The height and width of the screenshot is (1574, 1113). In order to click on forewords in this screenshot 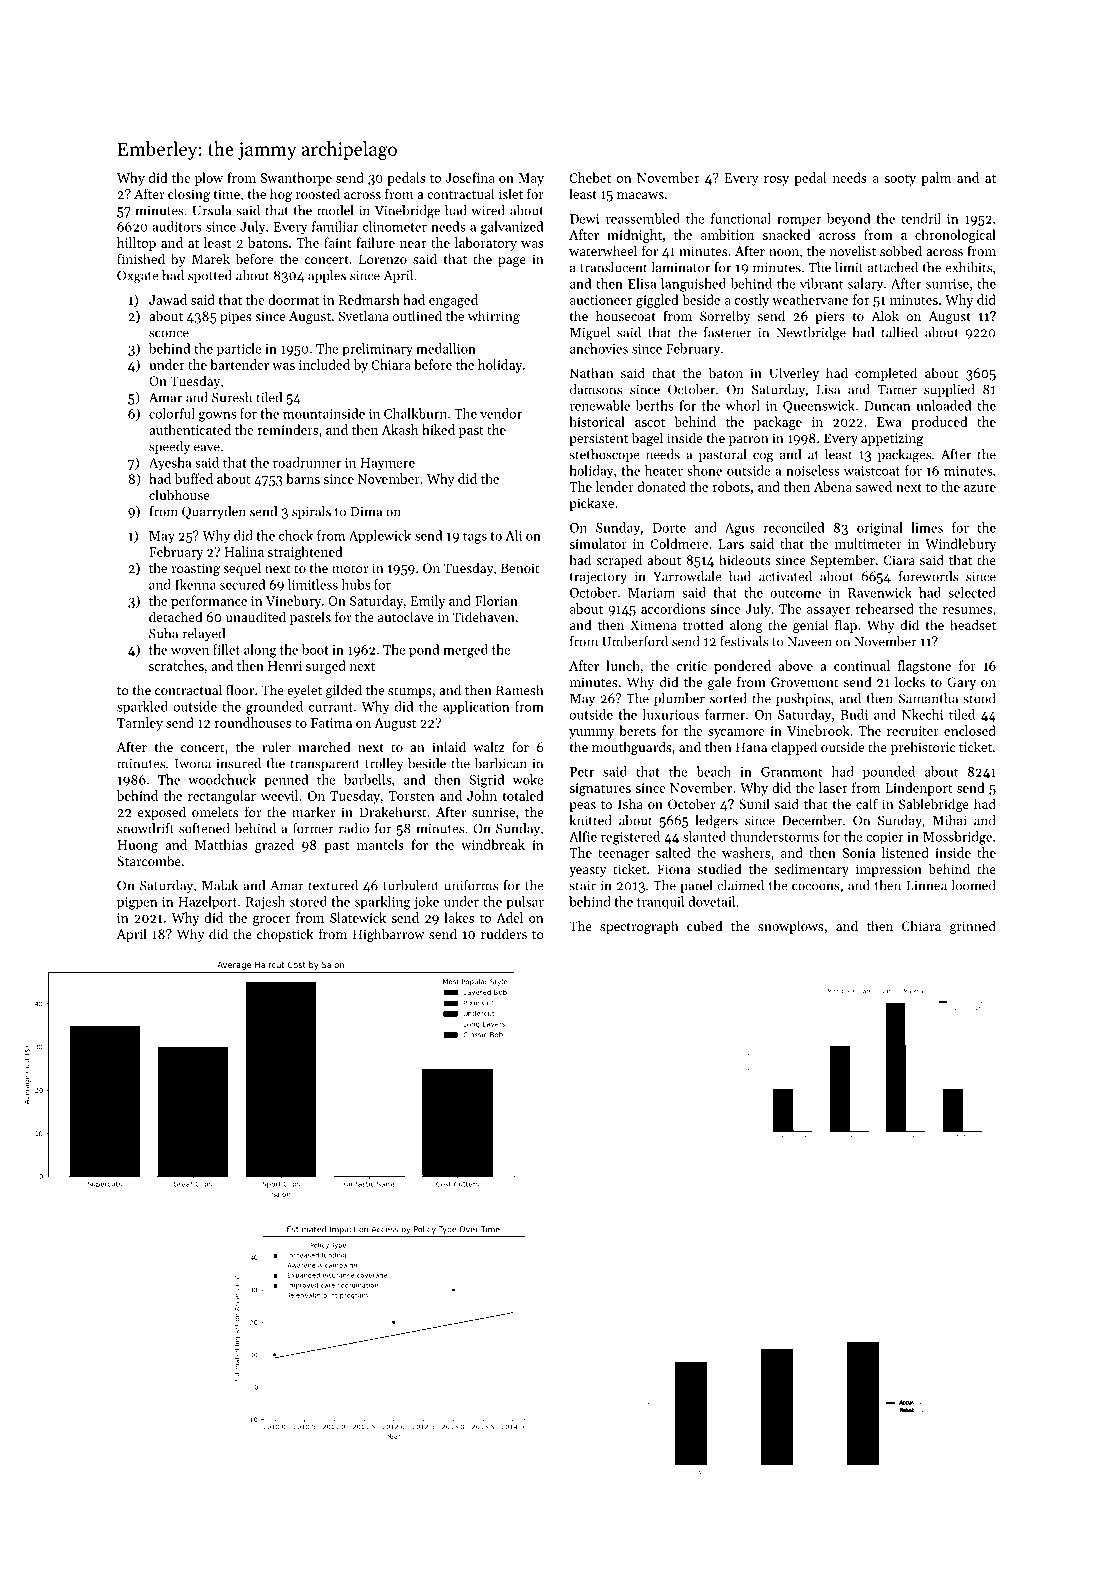, I will do `click(928, 576)`.
